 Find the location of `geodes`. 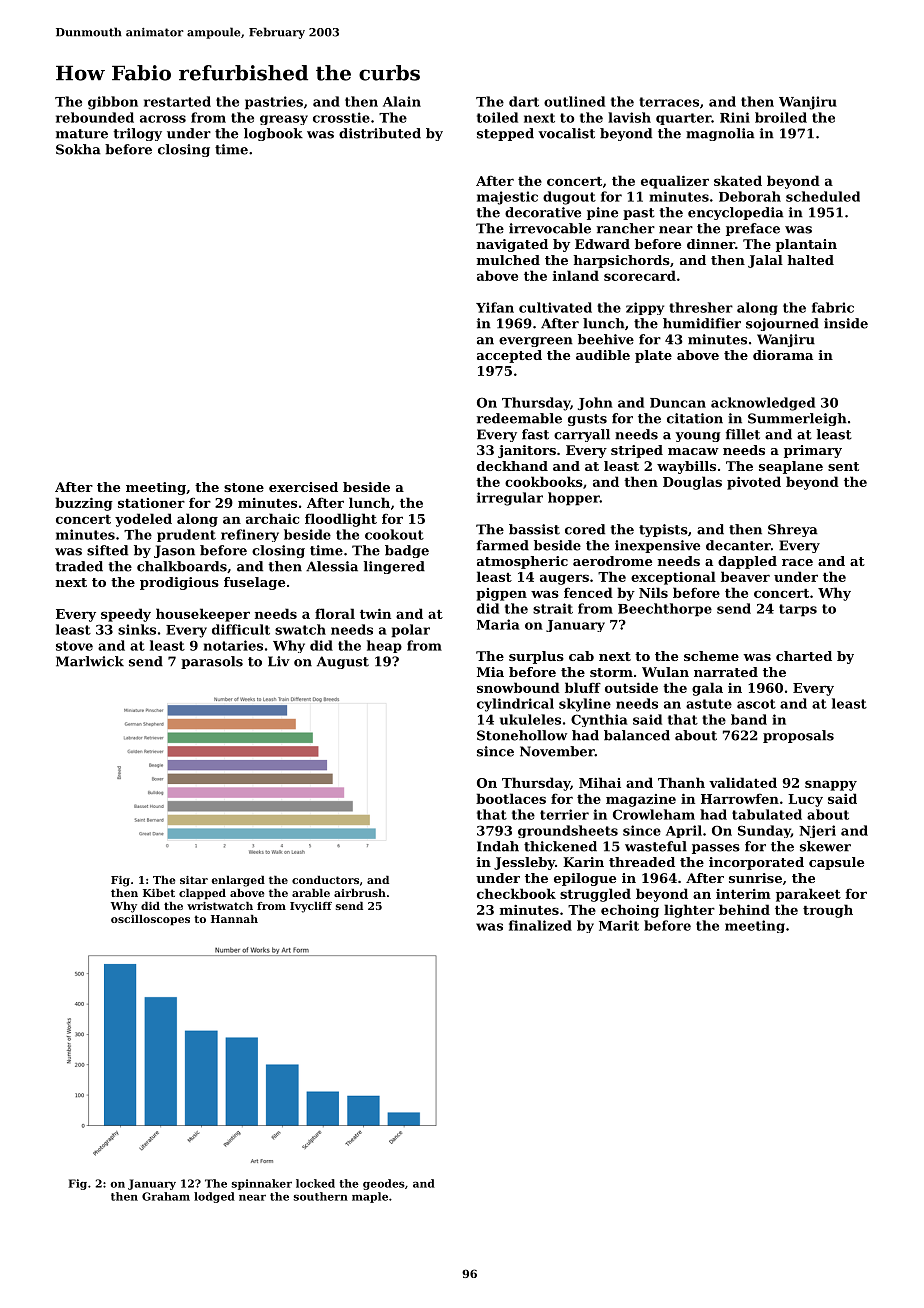

geodes is located at coordinates (384, 1184).
